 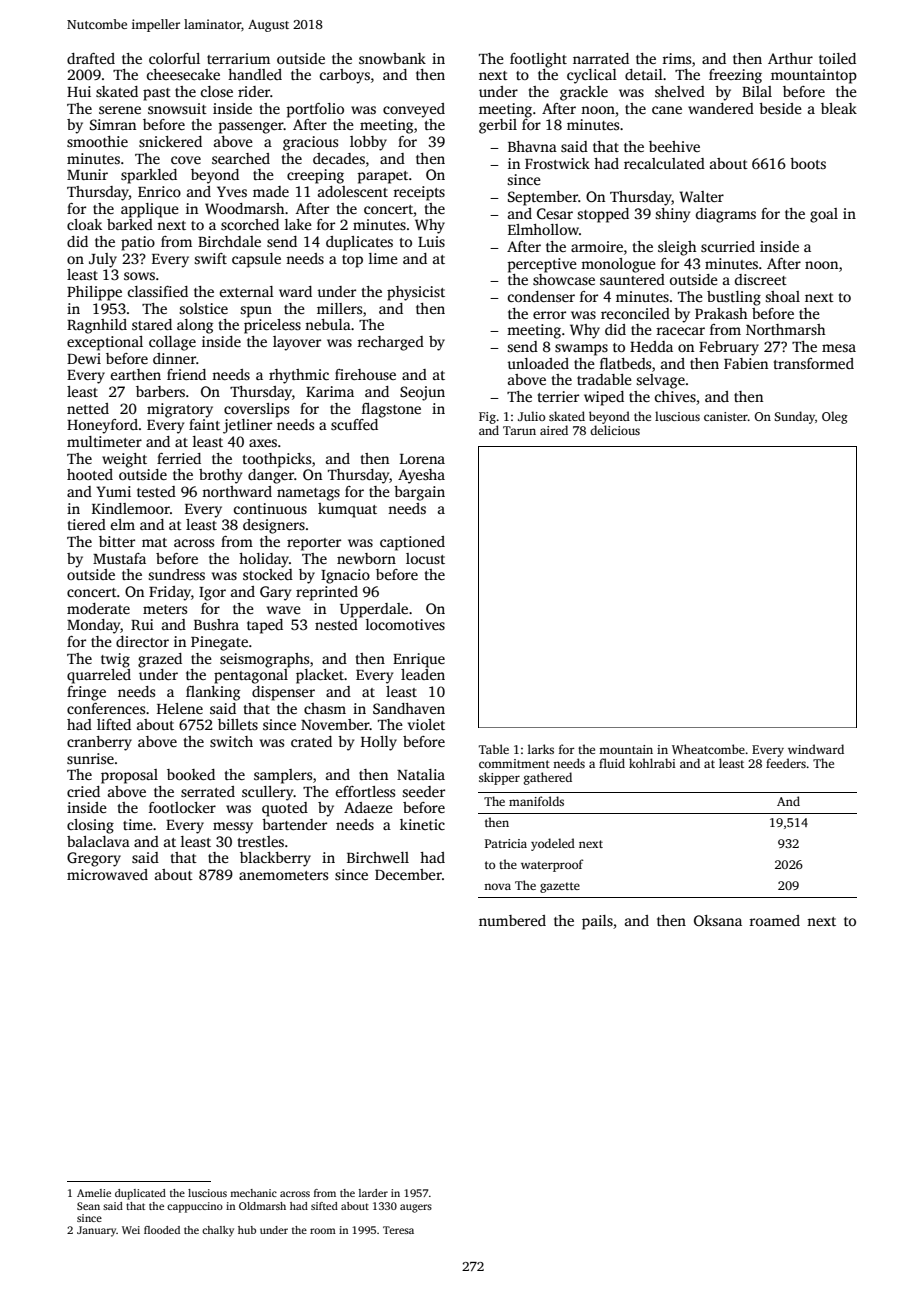 I want to click on December, so click(x=408, y=874).
